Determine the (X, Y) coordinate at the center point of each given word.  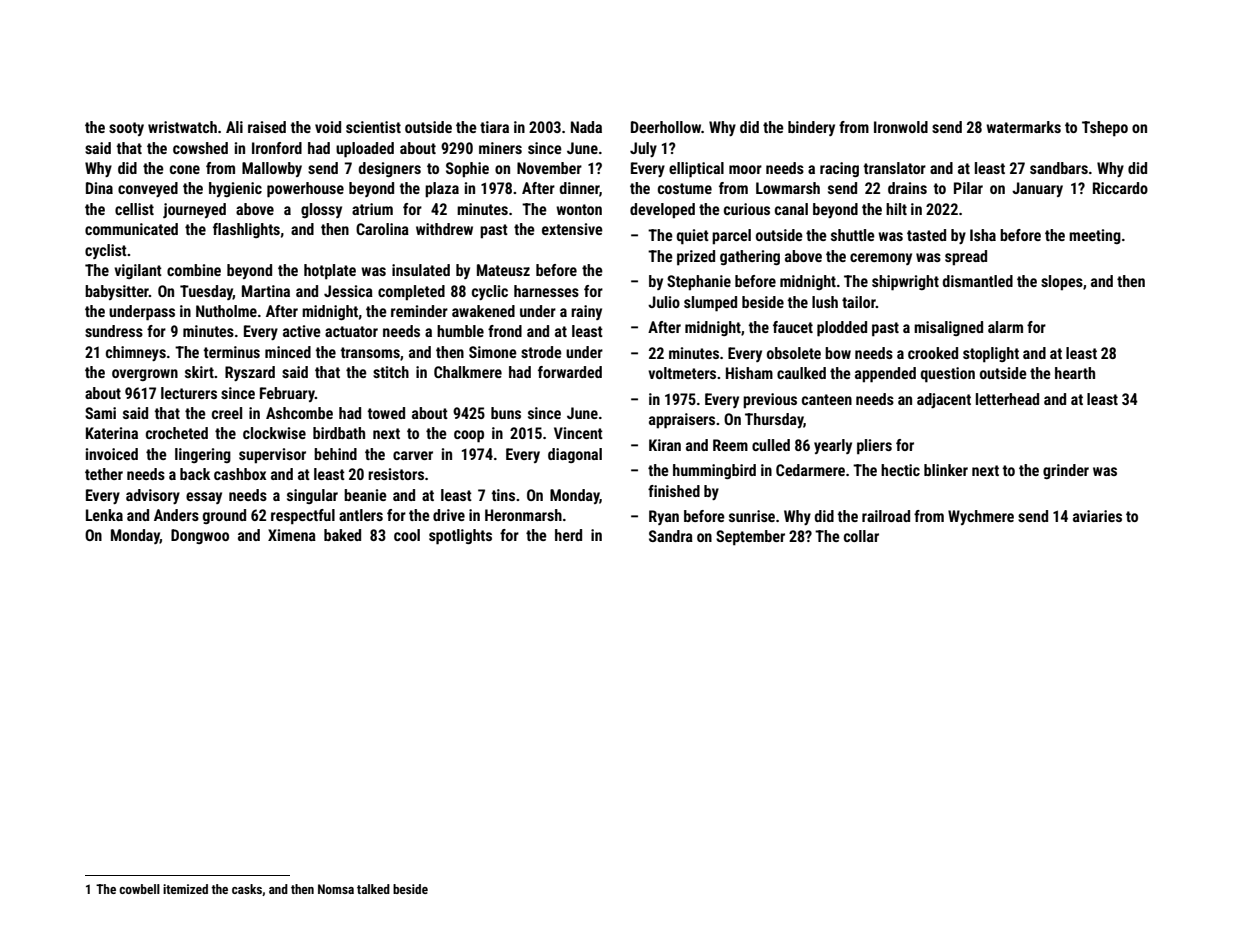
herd (568, 535)
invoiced (112, 454)
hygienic (235, 189)
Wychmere (981, 517)
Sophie (467, 170)
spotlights (460, 537)
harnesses (546, 291)
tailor (859, 302)
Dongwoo (200, 536)
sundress (114, 331)
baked (342, 535)
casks (247, 889)
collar (861, 536)
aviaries (1097, 516)
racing (839, 169)
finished (674, 491)
